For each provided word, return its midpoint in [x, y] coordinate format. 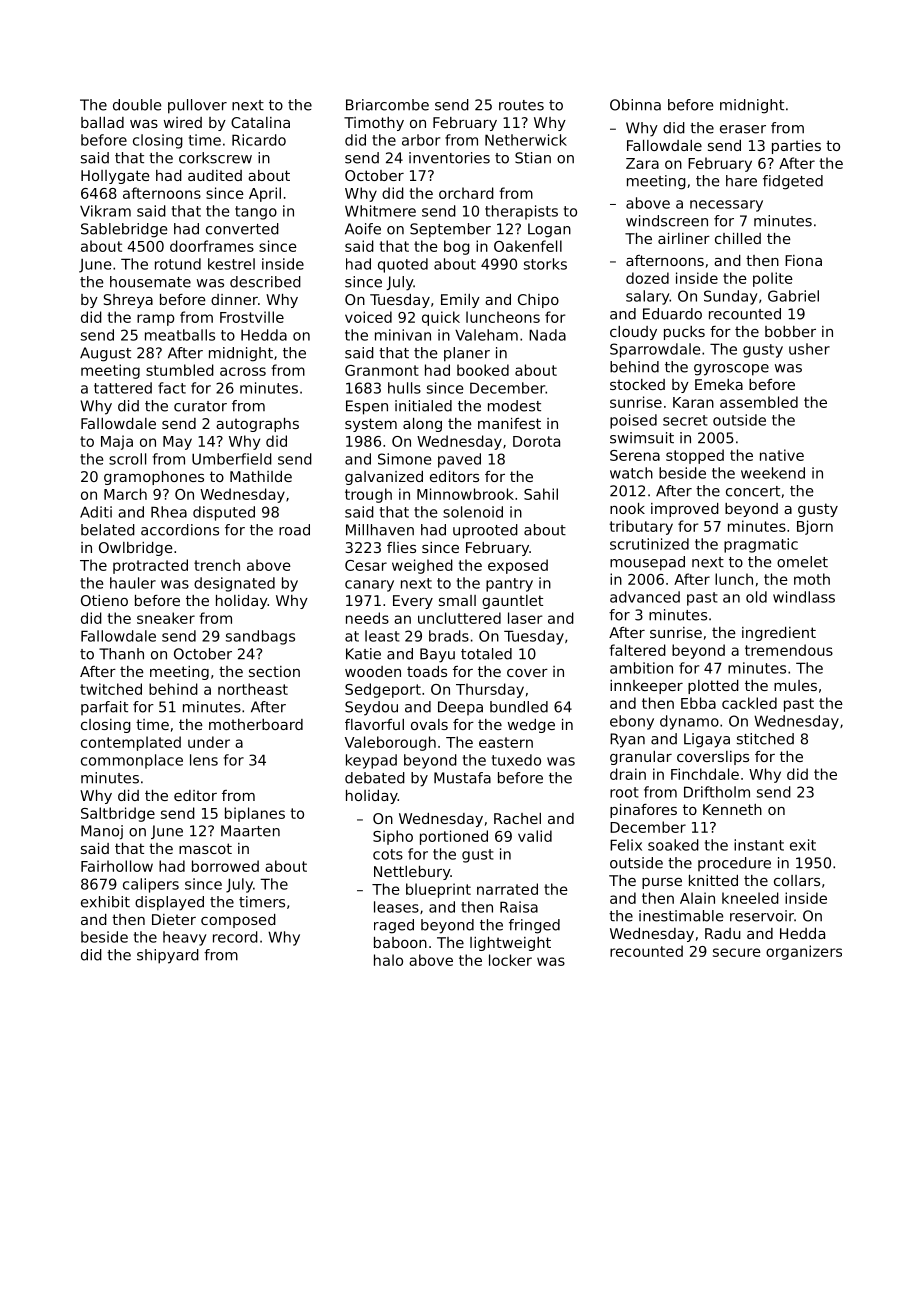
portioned [454, 837]
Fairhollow [117, 866]
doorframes [212, 246]
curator [200, 406]
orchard [466, 193]
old [756, 597]
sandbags [260, 637]
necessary [726, 206]
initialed [423, 406]
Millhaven [380, 530]
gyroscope [731, 370]
